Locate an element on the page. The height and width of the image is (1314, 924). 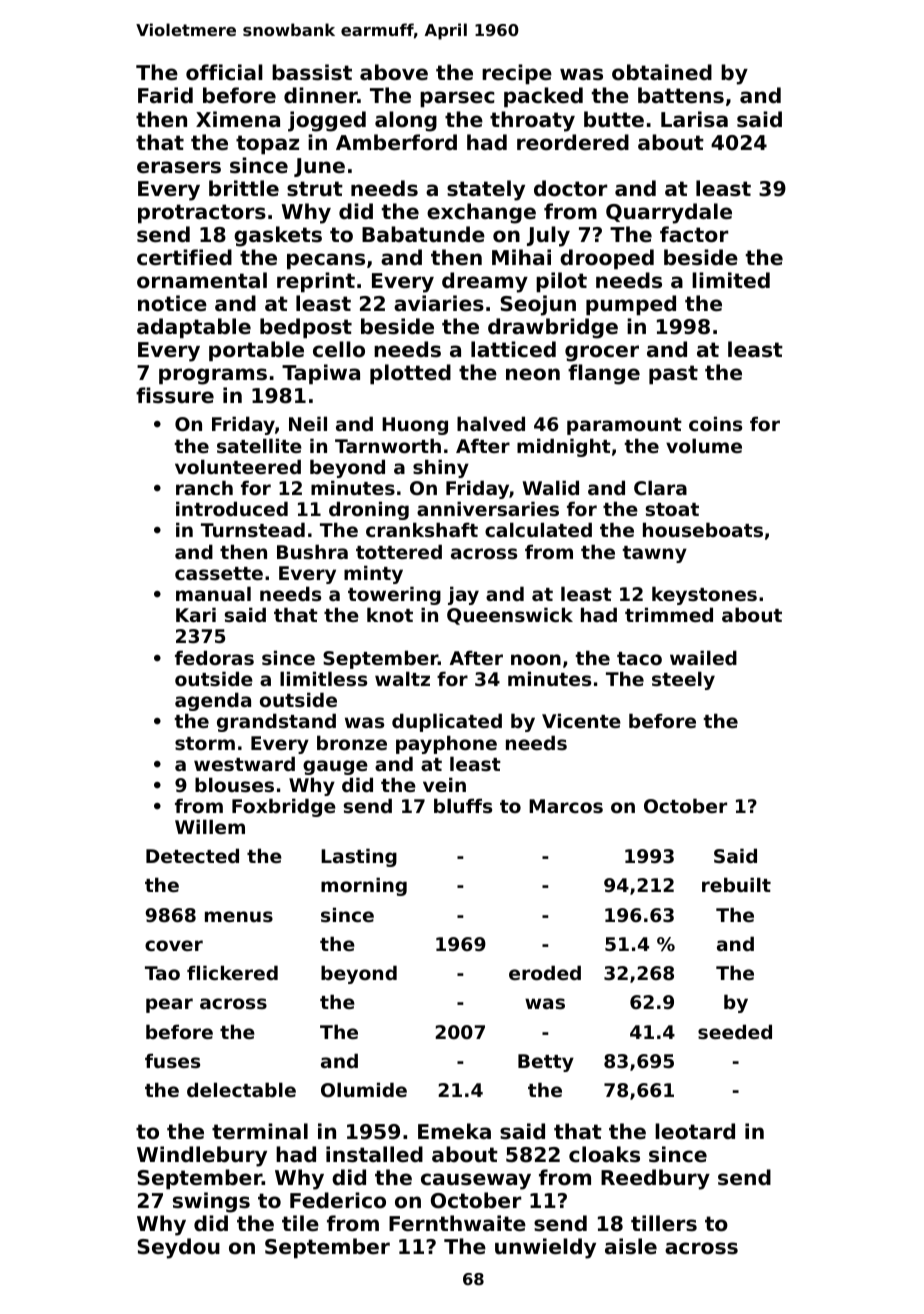
Clara is located at coordinates (660, 487).
